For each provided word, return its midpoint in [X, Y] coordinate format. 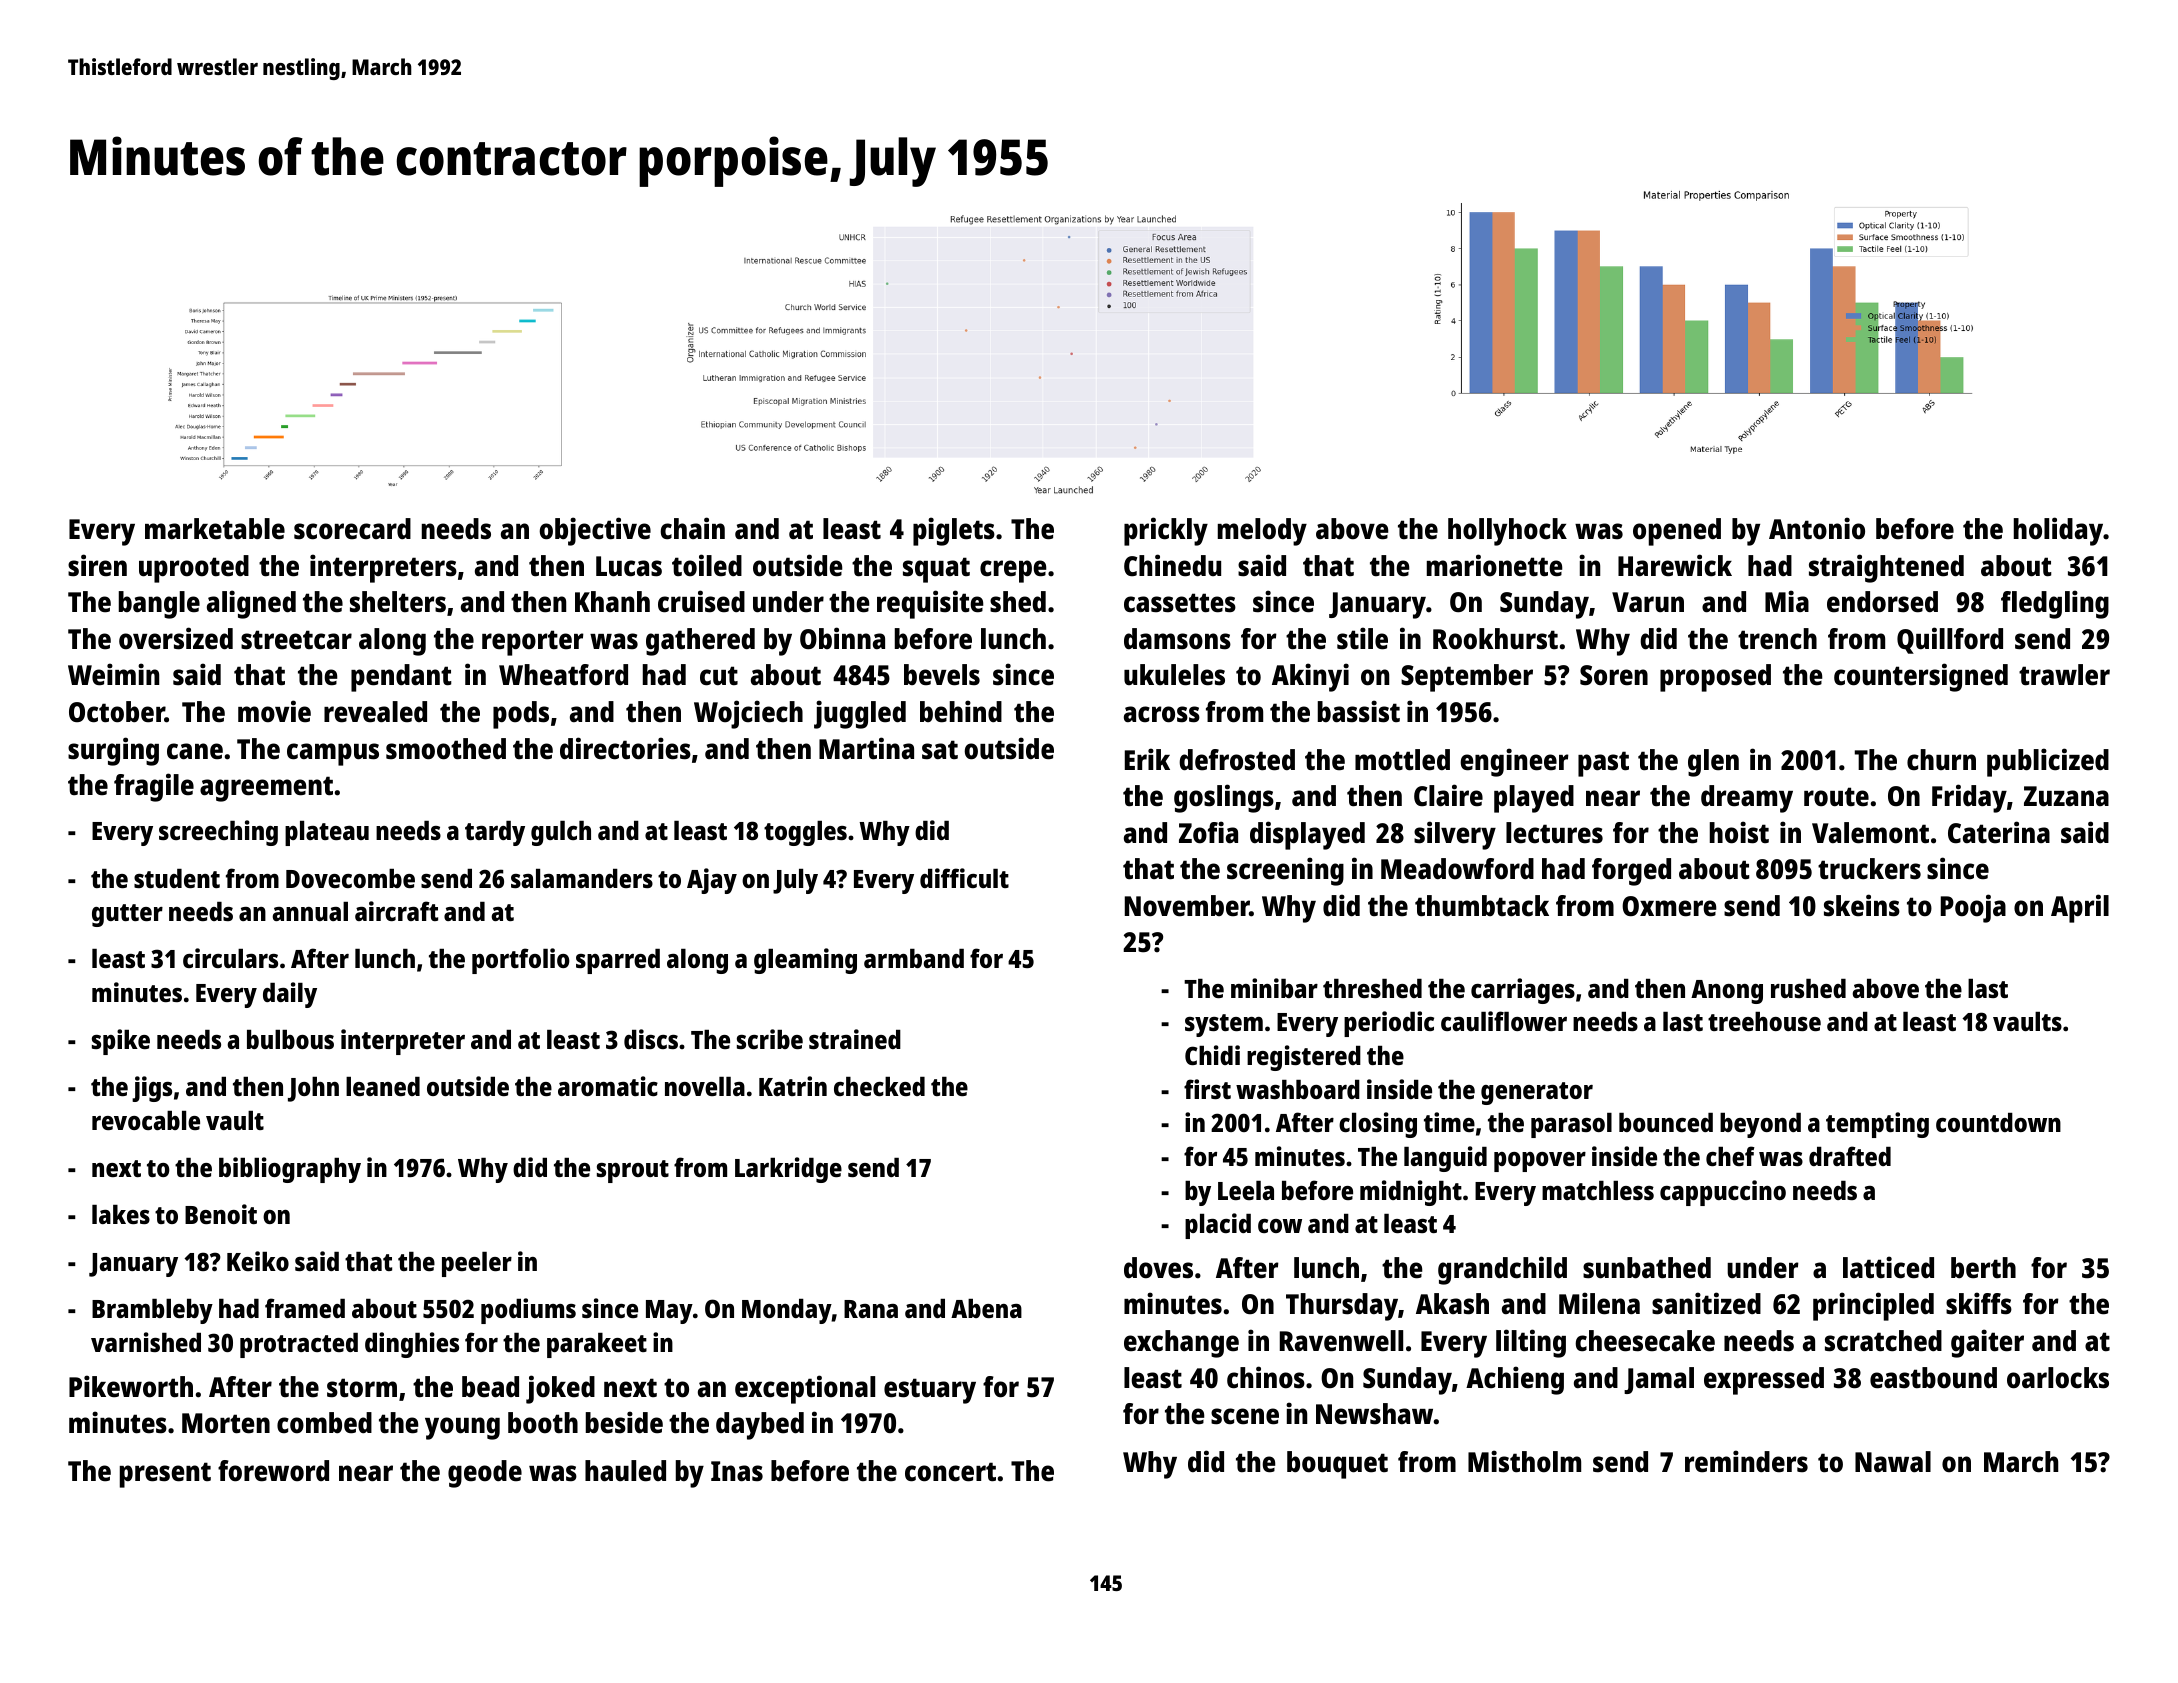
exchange [1181, 1344]
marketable [215, 529]
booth [543, 1423]
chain [692, 528]
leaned [383, 1086]
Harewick [1675, 565]
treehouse [1764, 1021]
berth [1983, 1268]
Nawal [1893, 1461]
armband [914, 958]
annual [310, 911]
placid [1218, 1226]
